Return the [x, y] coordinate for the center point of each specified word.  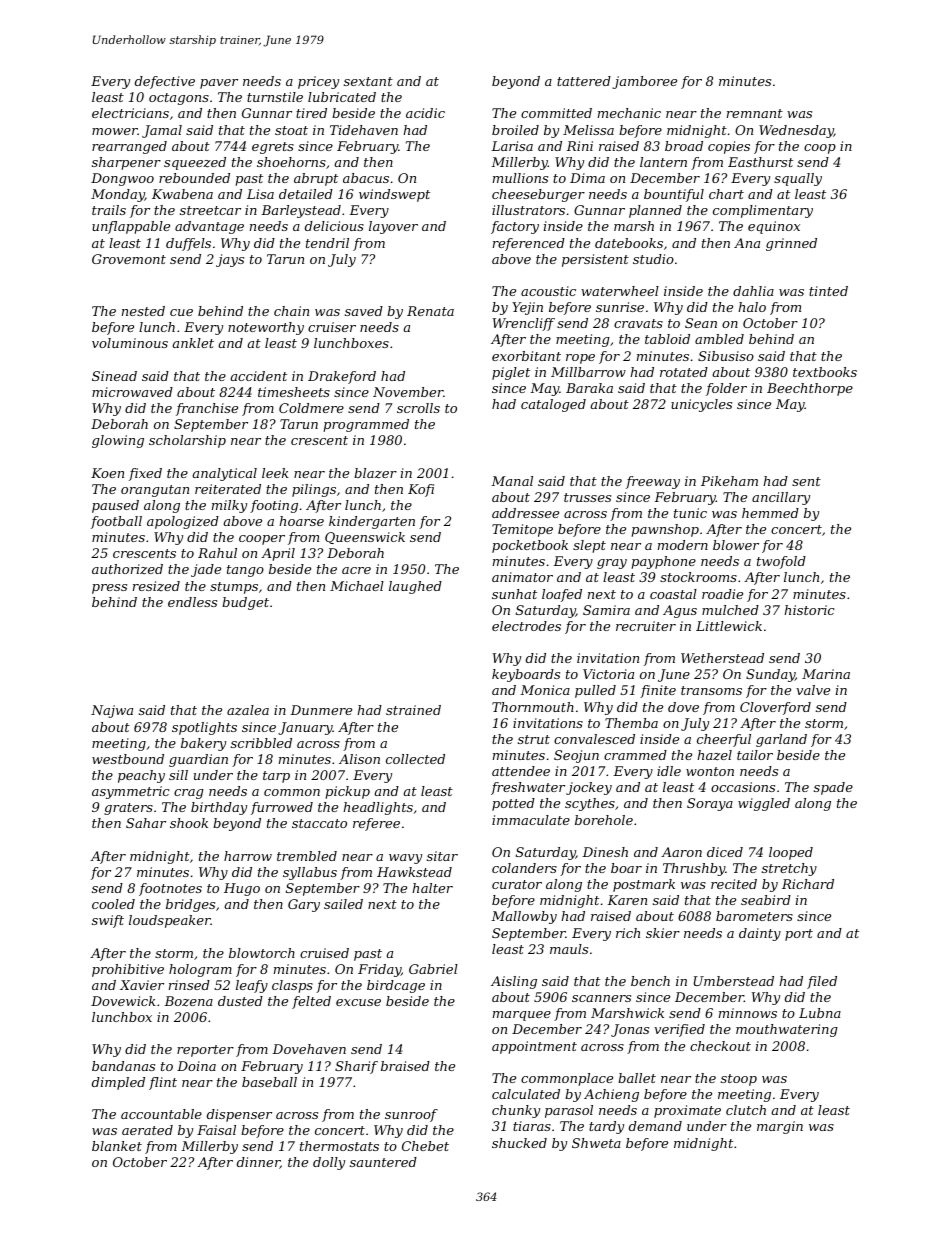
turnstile [275, 97]
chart [726, 194]
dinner [258, 1163]
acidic [425, 113]
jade [206, 570]
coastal [673, 594]
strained [413, 710]
